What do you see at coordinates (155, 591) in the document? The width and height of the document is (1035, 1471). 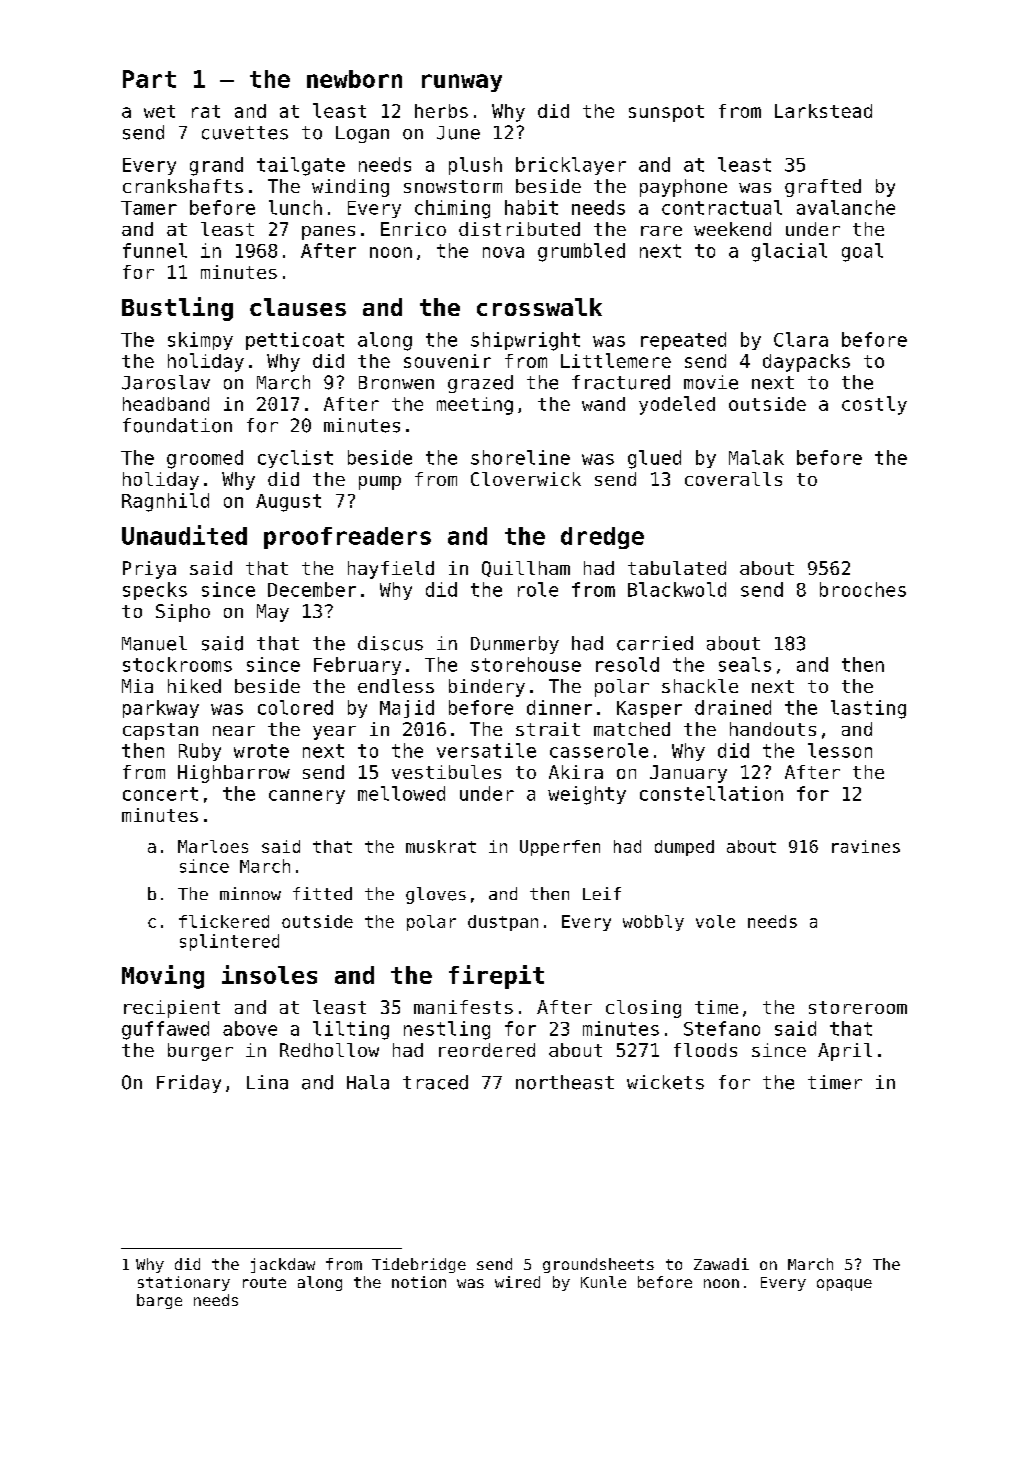 I see `specks` at bounding box center [155, 591].
